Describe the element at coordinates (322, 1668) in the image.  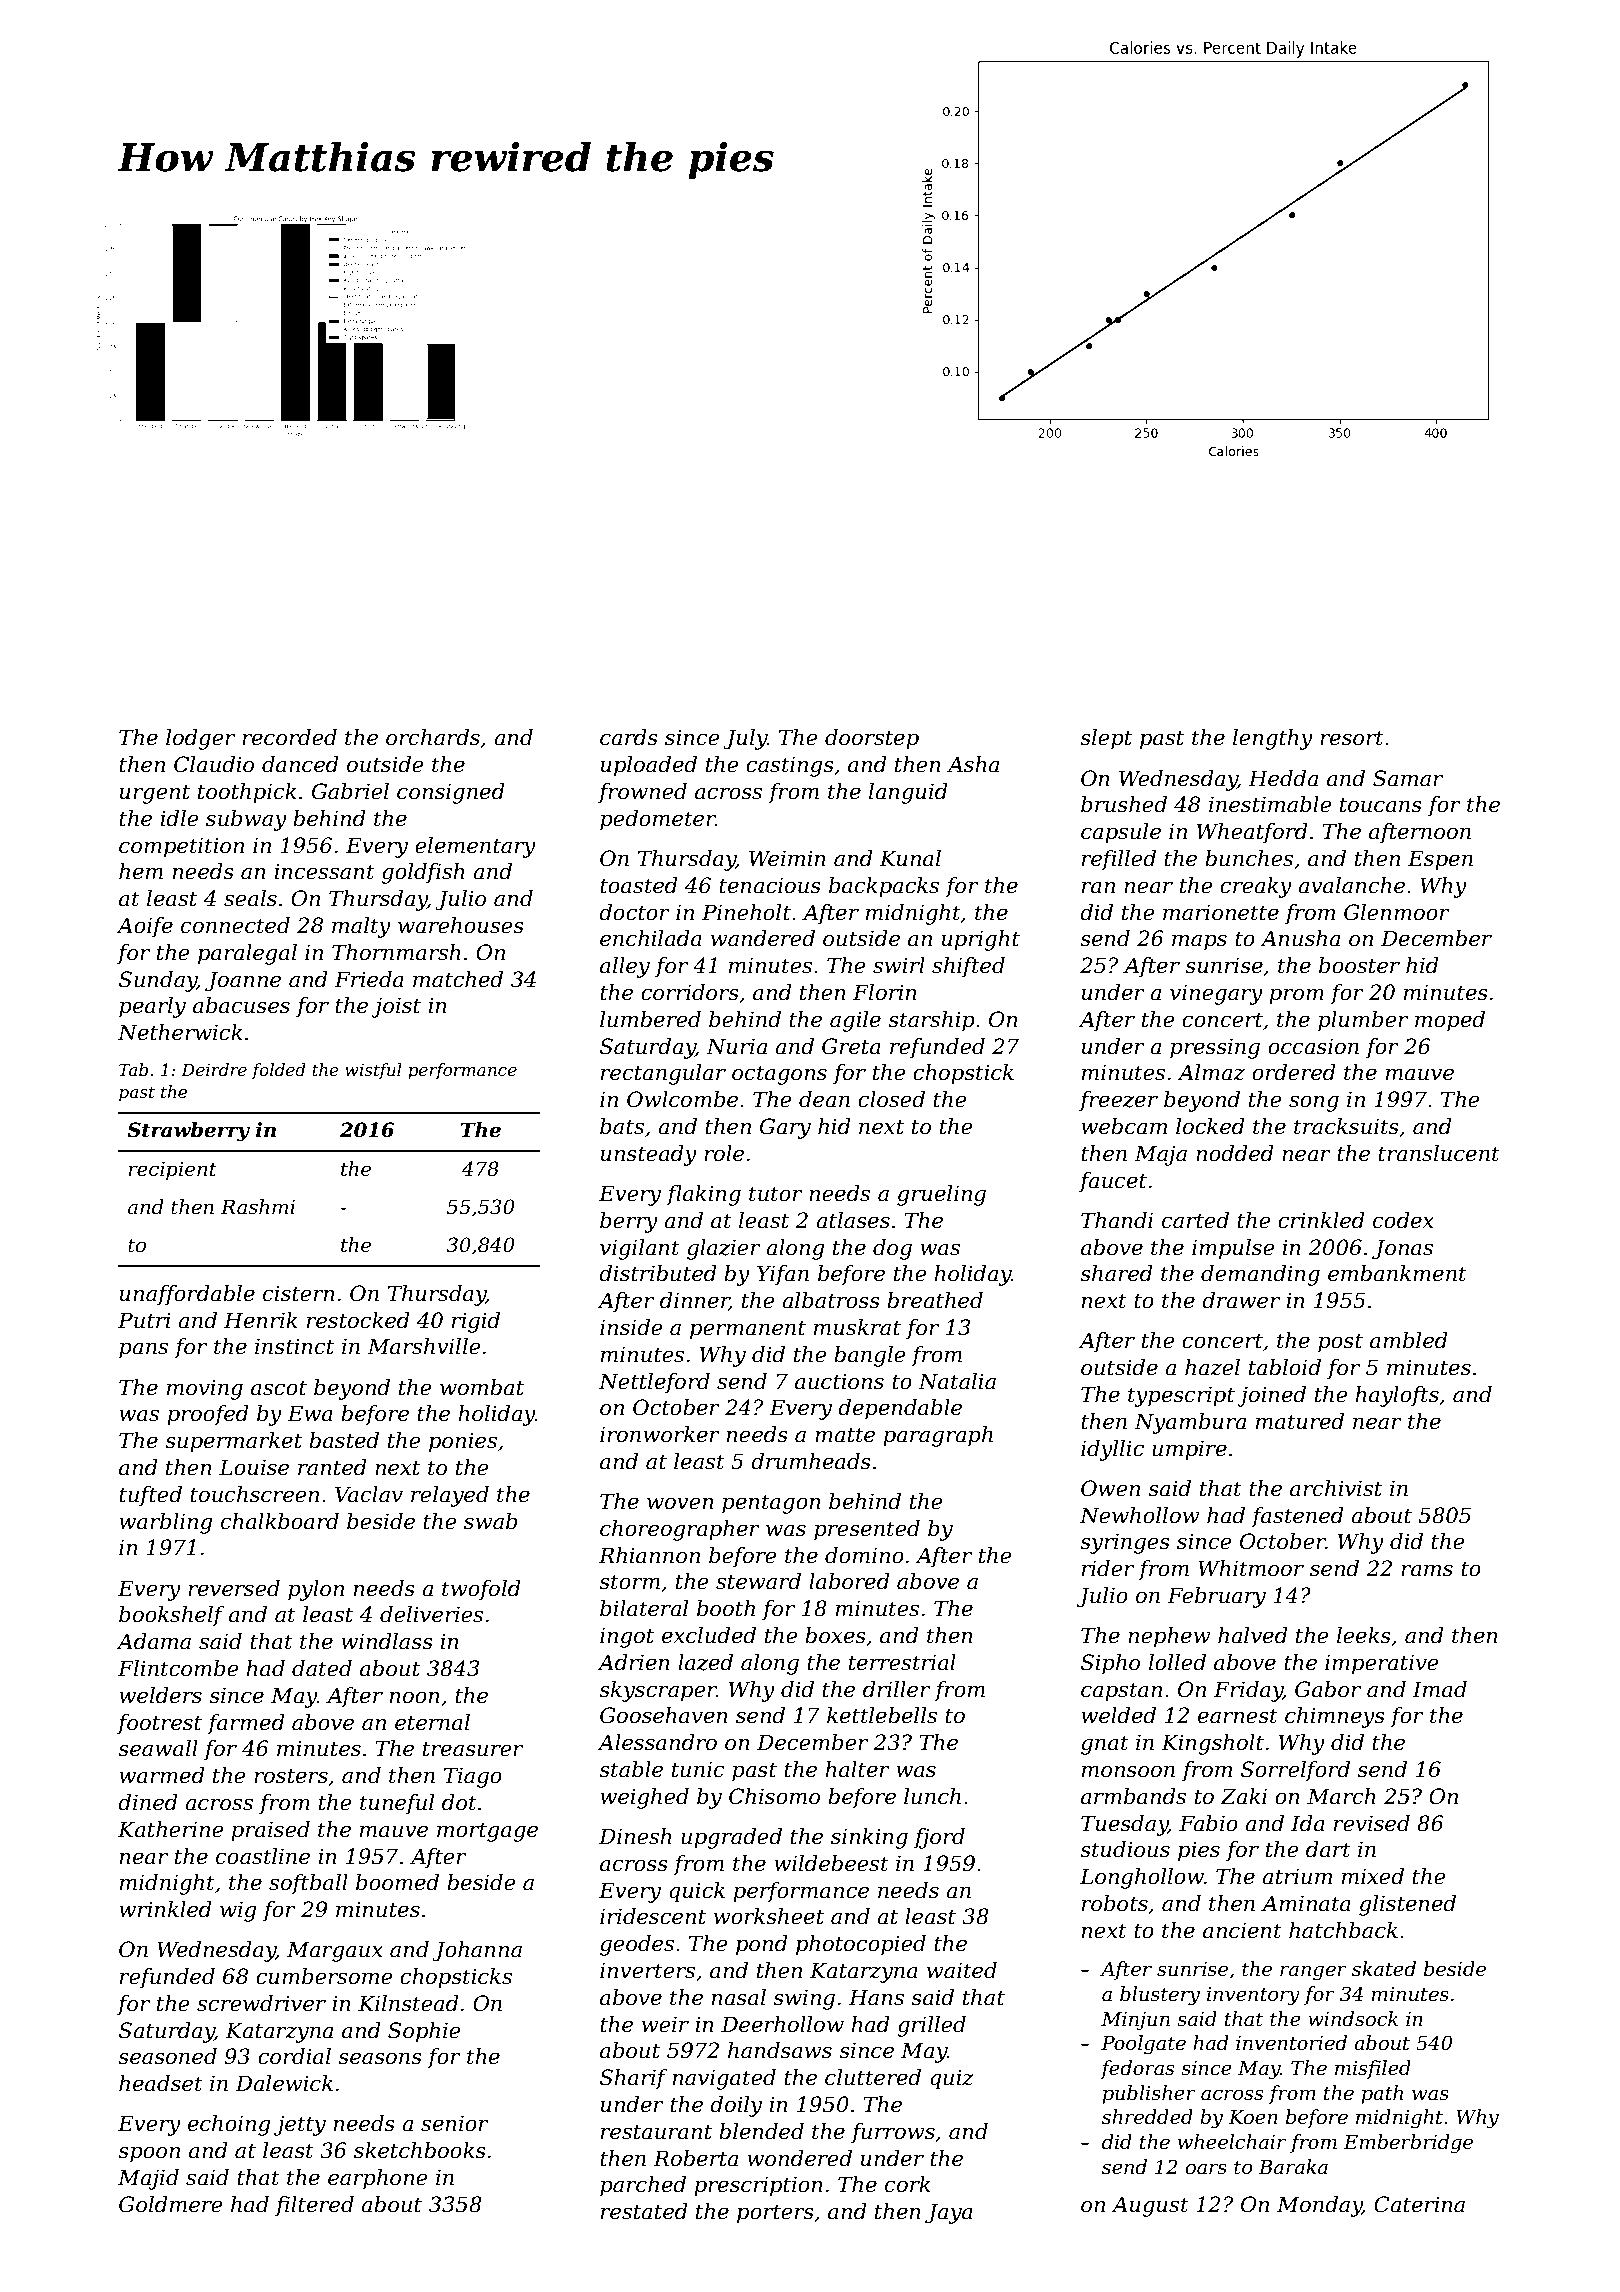
I see `dated` at that location.
